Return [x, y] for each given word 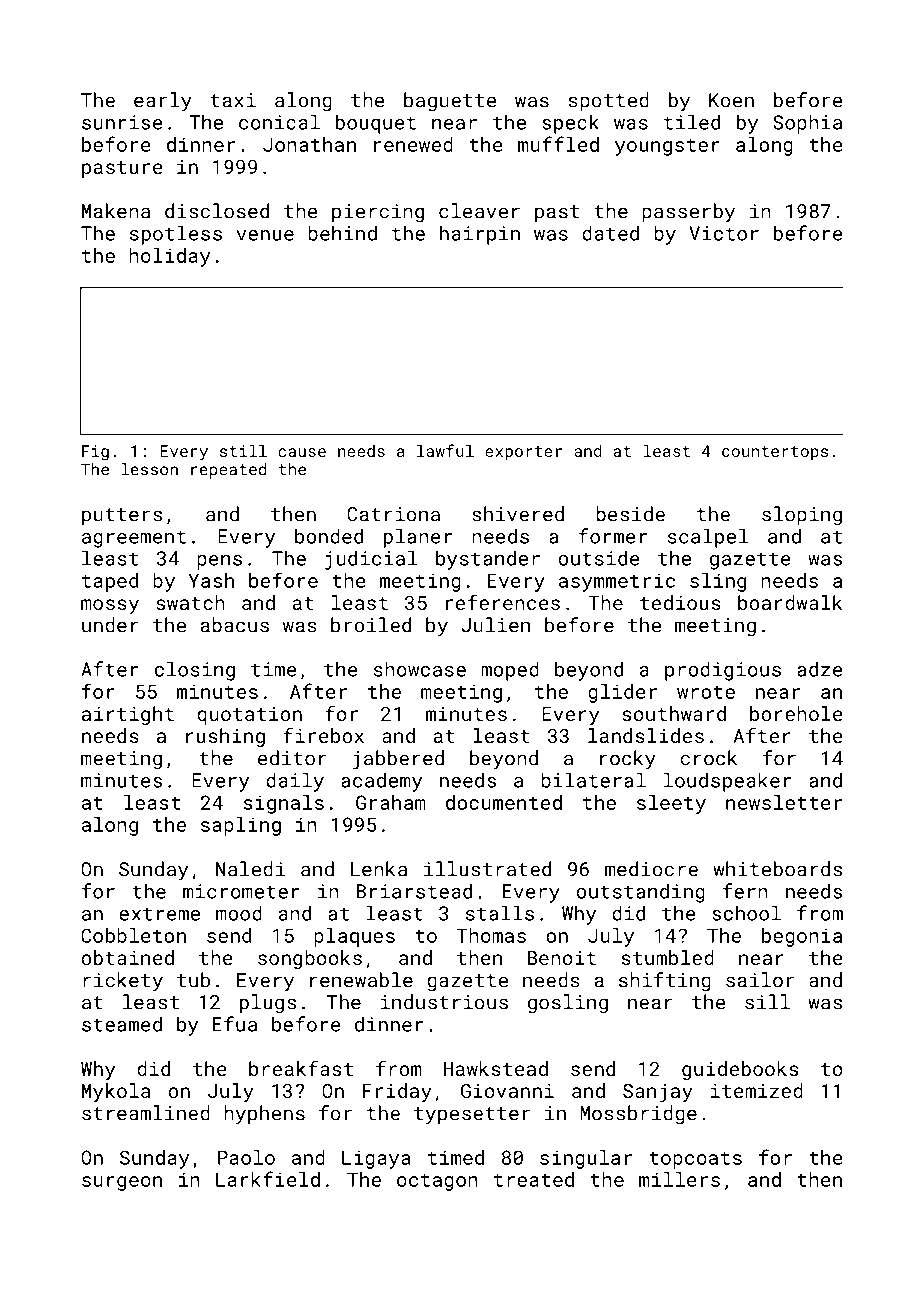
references [503, 602]
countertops [775, 453]
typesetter [472, 1116]
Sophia [807, 124]
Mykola [116, 1092]
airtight [128, 715]
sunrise [122, 122]
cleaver [479, 211]
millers [679, 1179]
